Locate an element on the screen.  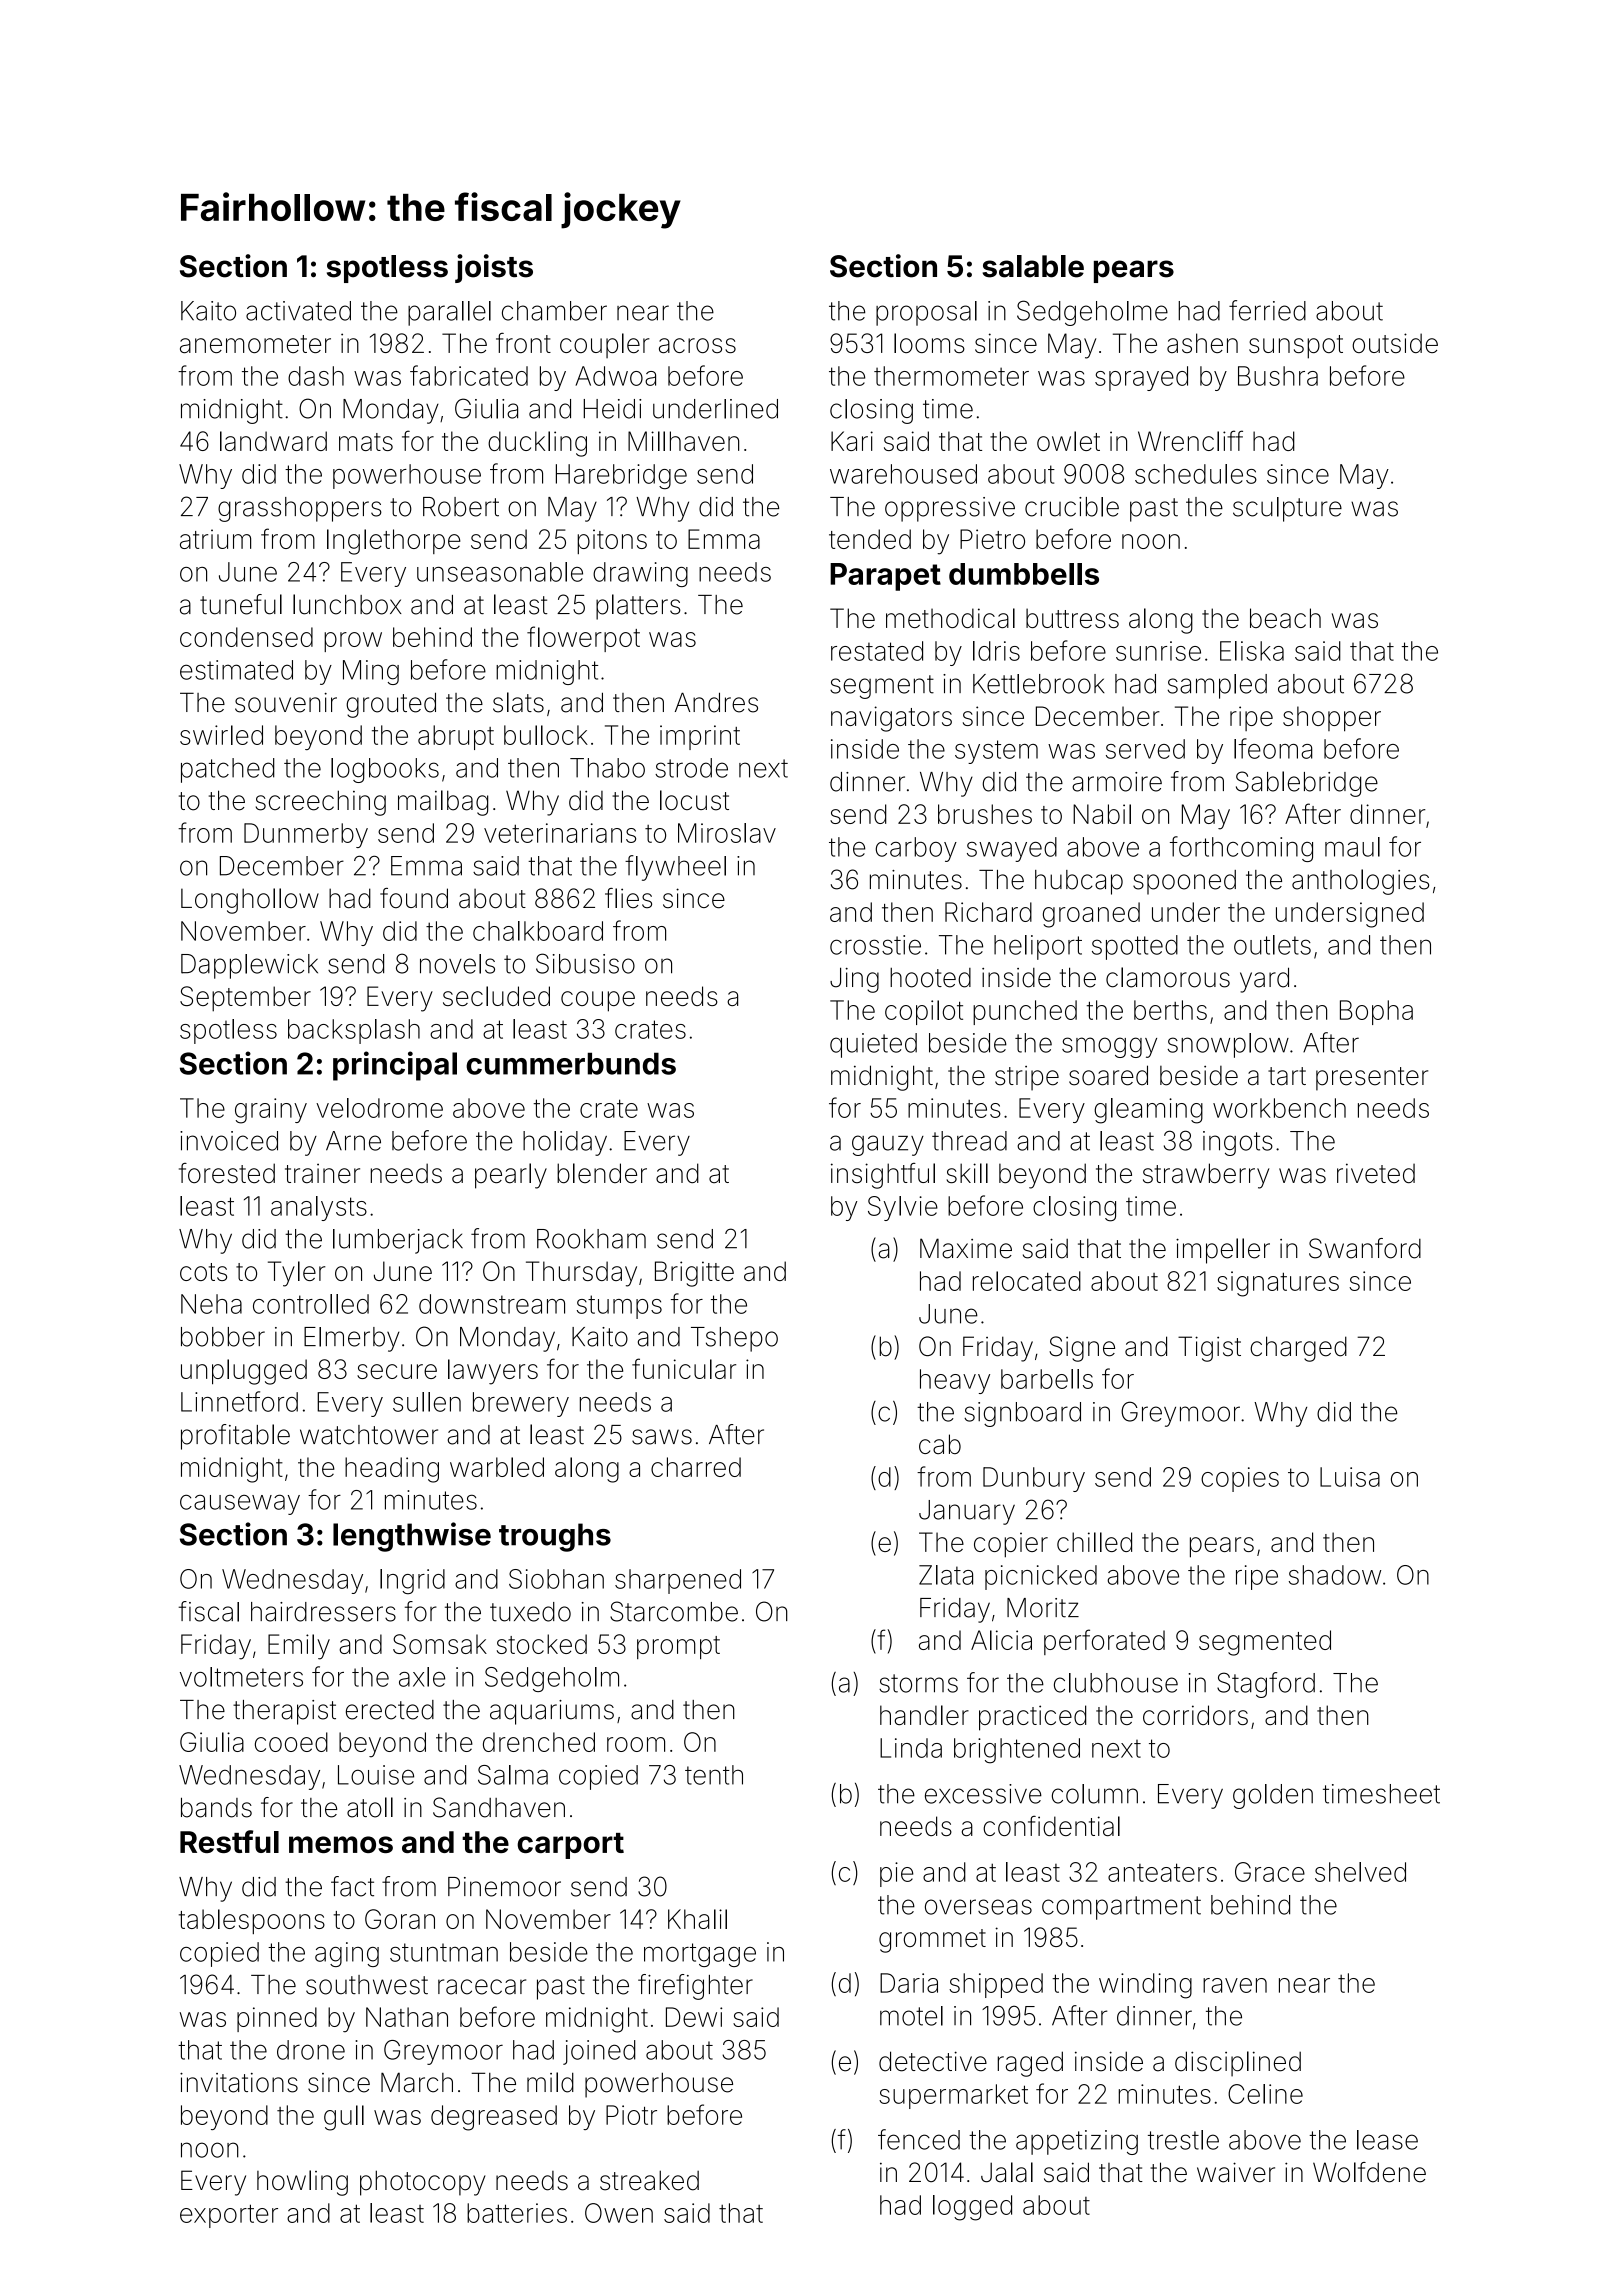
invitations is located at coordinates (239, 2083).
